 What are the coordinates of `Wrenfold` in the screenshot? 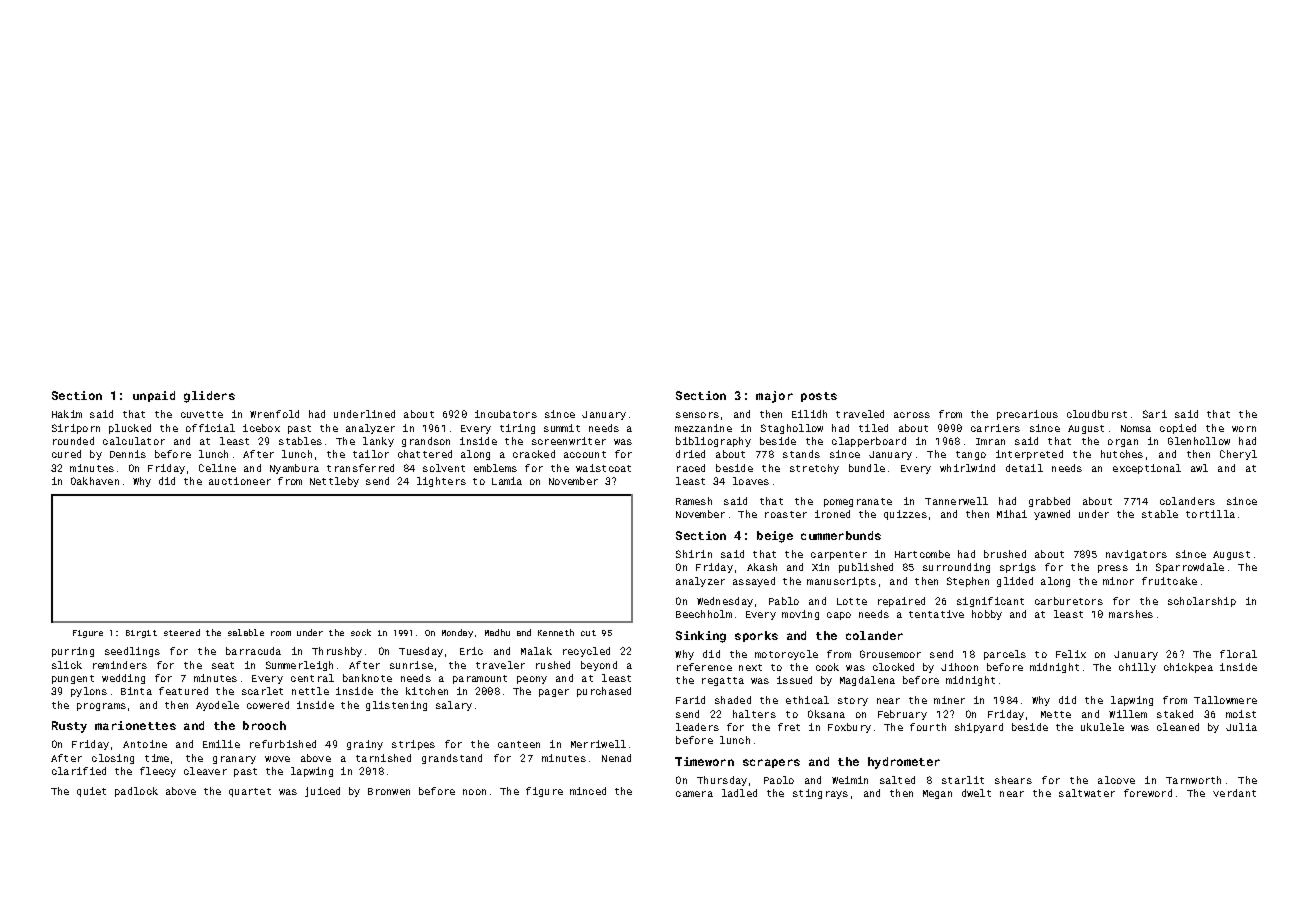 It's located at (274, 414).
